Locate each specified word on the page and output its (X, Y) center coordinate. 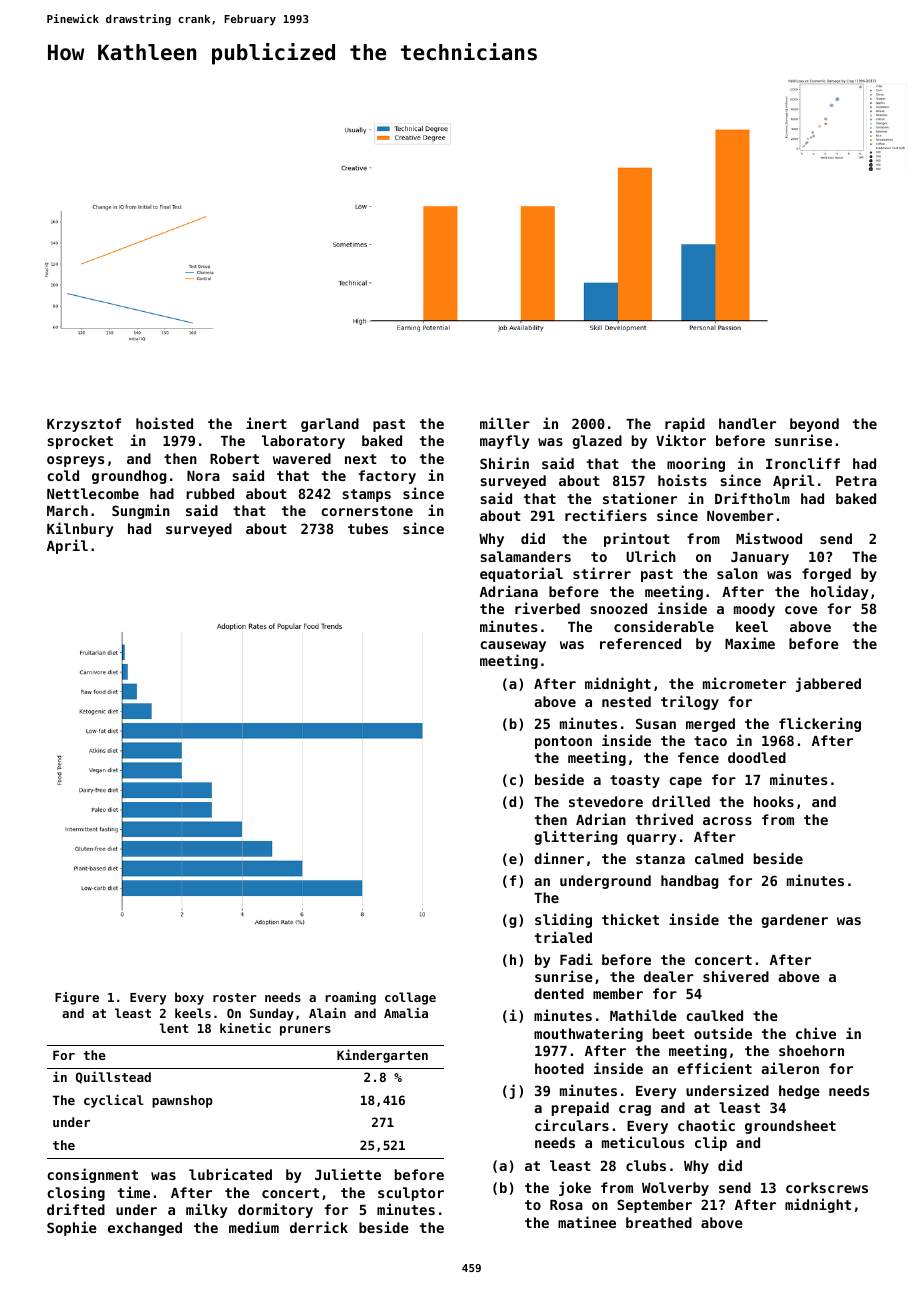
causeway (513, 646)
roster (234, 997)
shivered (736, 976)
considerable (664, 626)
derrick (319, 1227)
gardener (794, 921)
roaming (351, 998)
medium (254, 1227)
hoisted (164, 423)
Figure (77, 998)
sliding (563, 920)
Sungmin (141, 511)
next (361, 459)
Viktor (681, 440)
